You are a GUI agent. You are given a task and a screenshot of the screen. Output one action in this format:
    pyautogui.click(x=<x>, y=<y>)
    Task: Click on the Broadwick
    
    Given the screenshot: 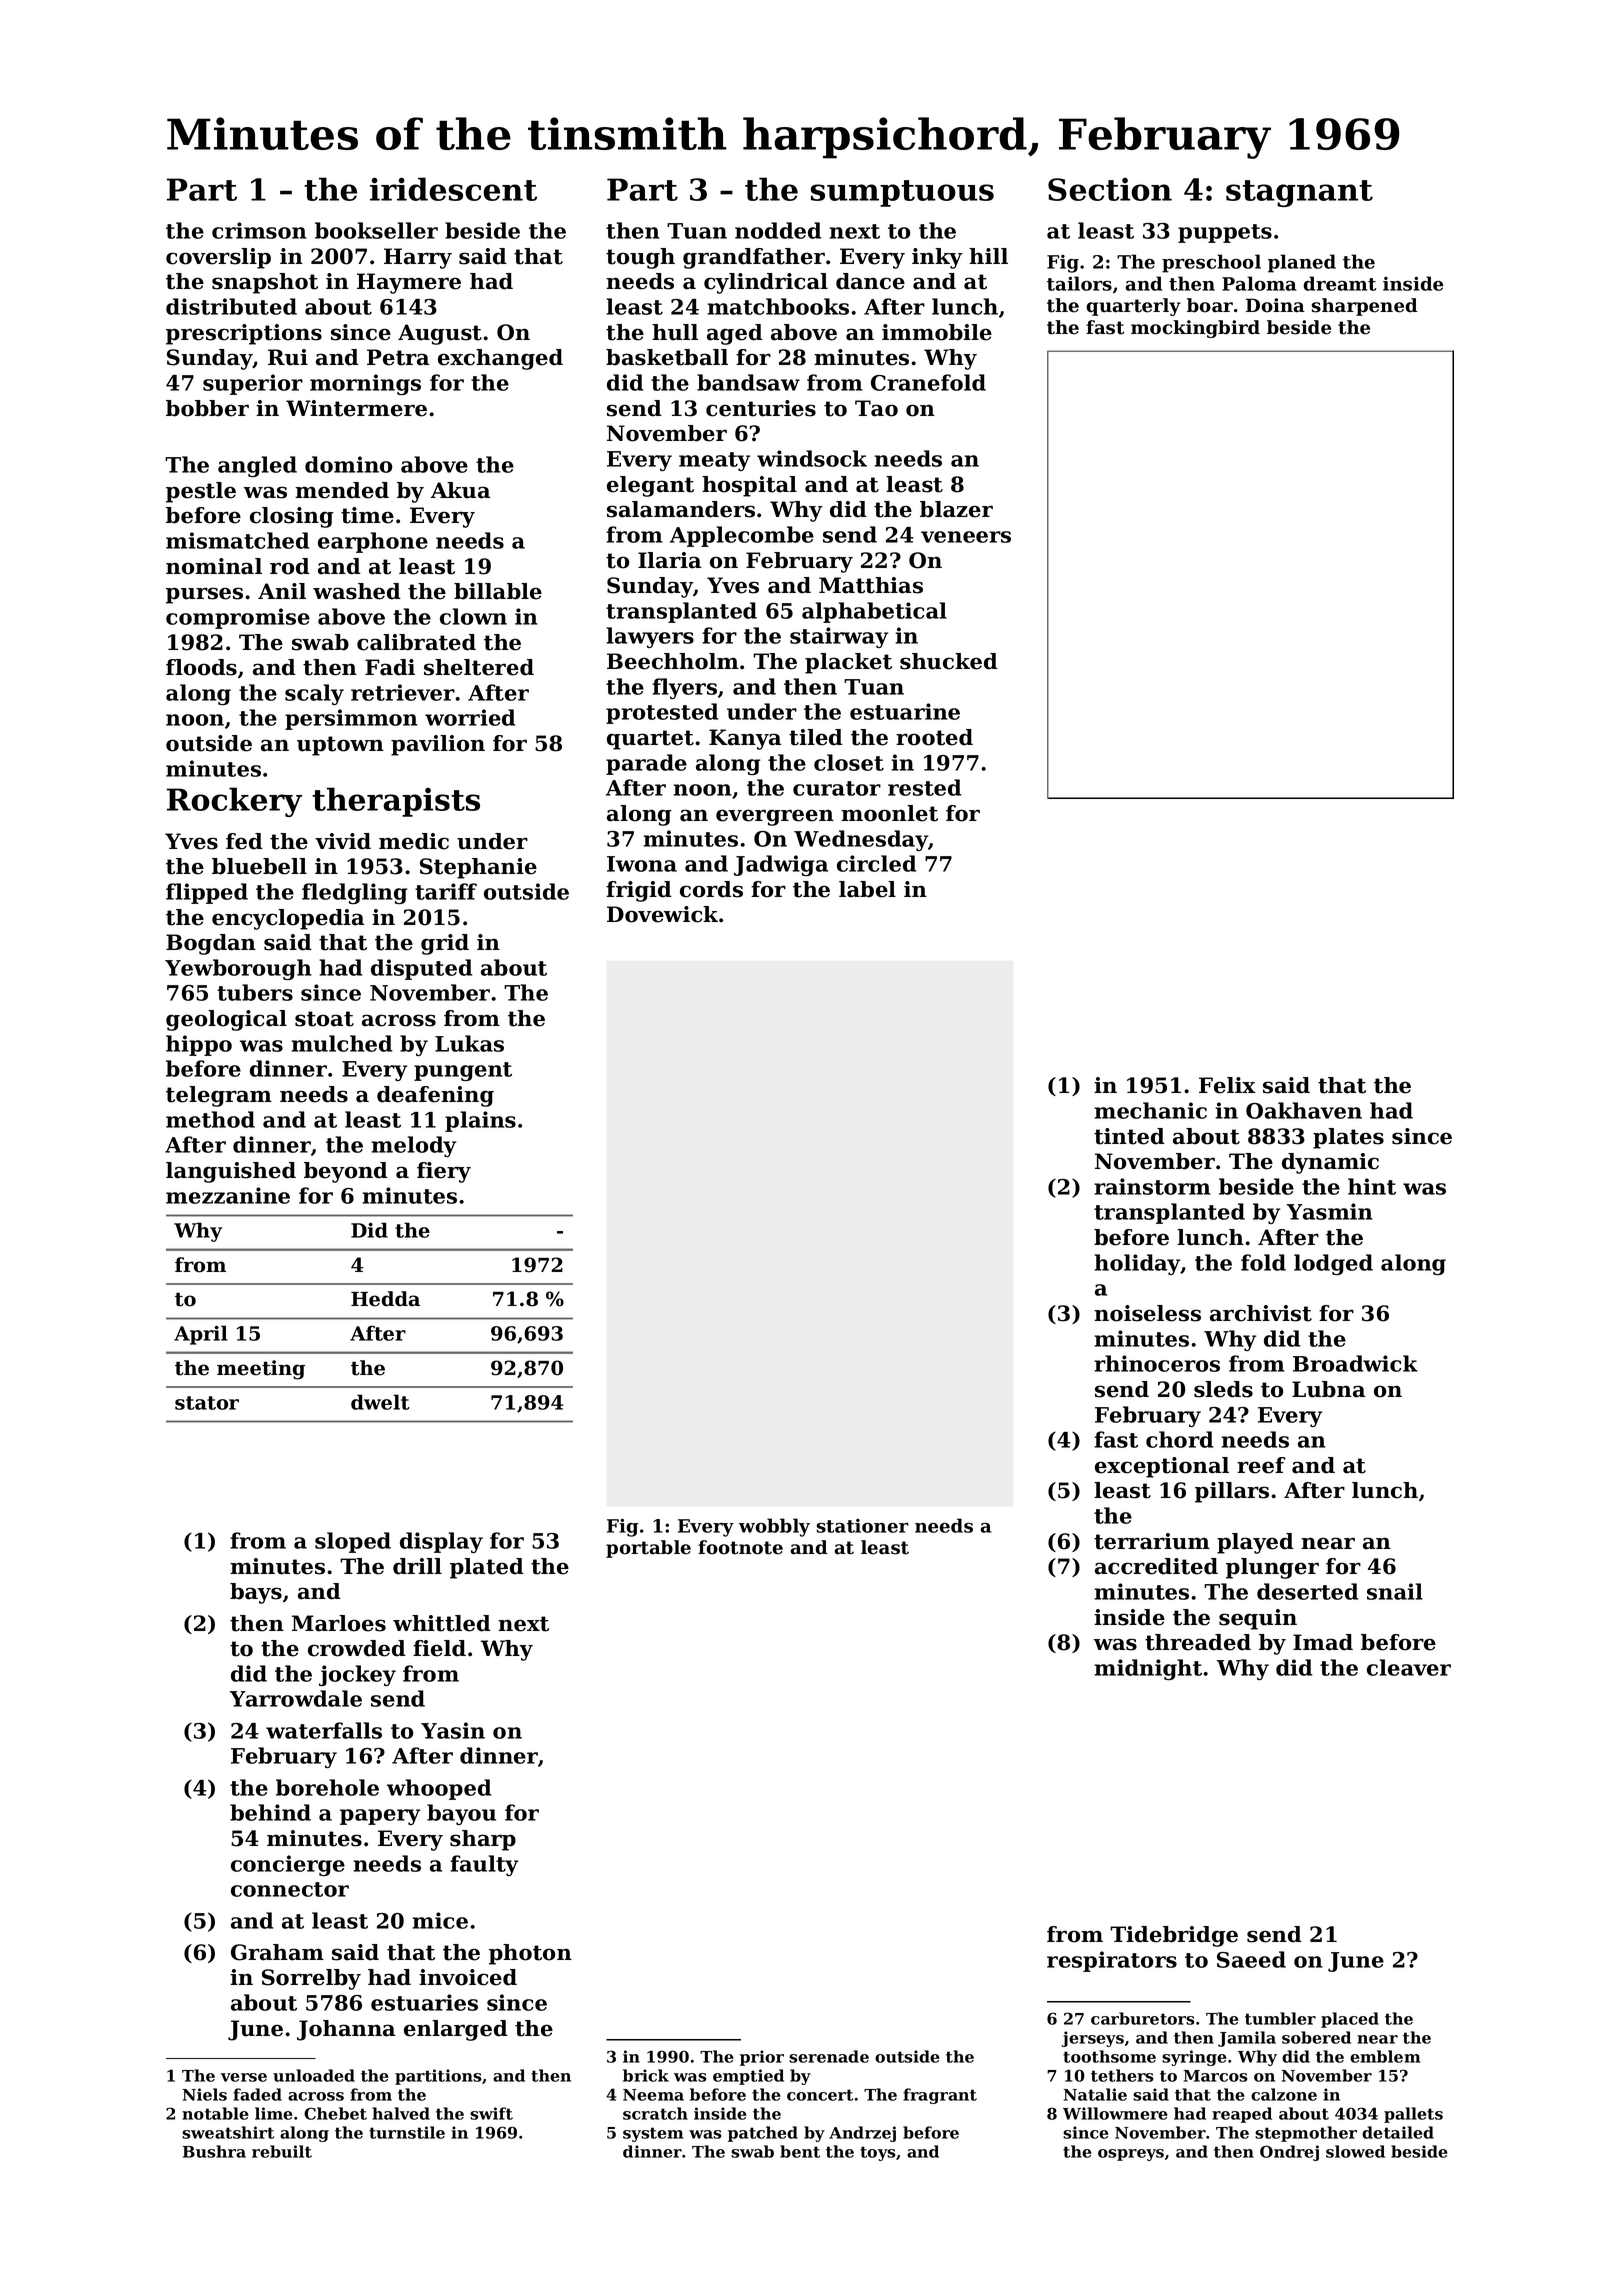 What is the action you would take?
    pyautogui.click(x=1355, y=1363)
